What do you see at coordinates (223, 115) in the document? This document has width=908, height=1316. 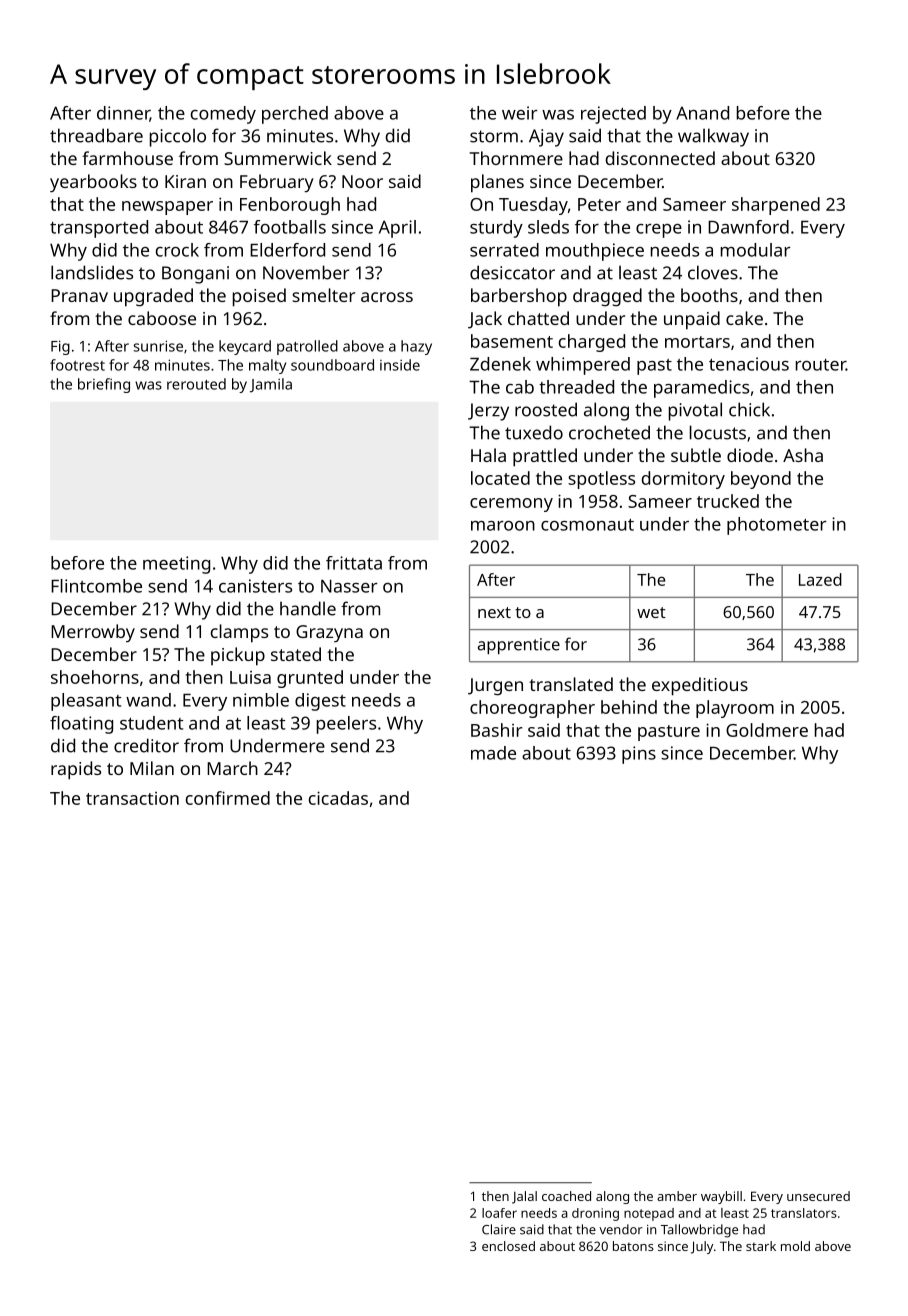 I see `comedy` at bounding box center [223, 115].
